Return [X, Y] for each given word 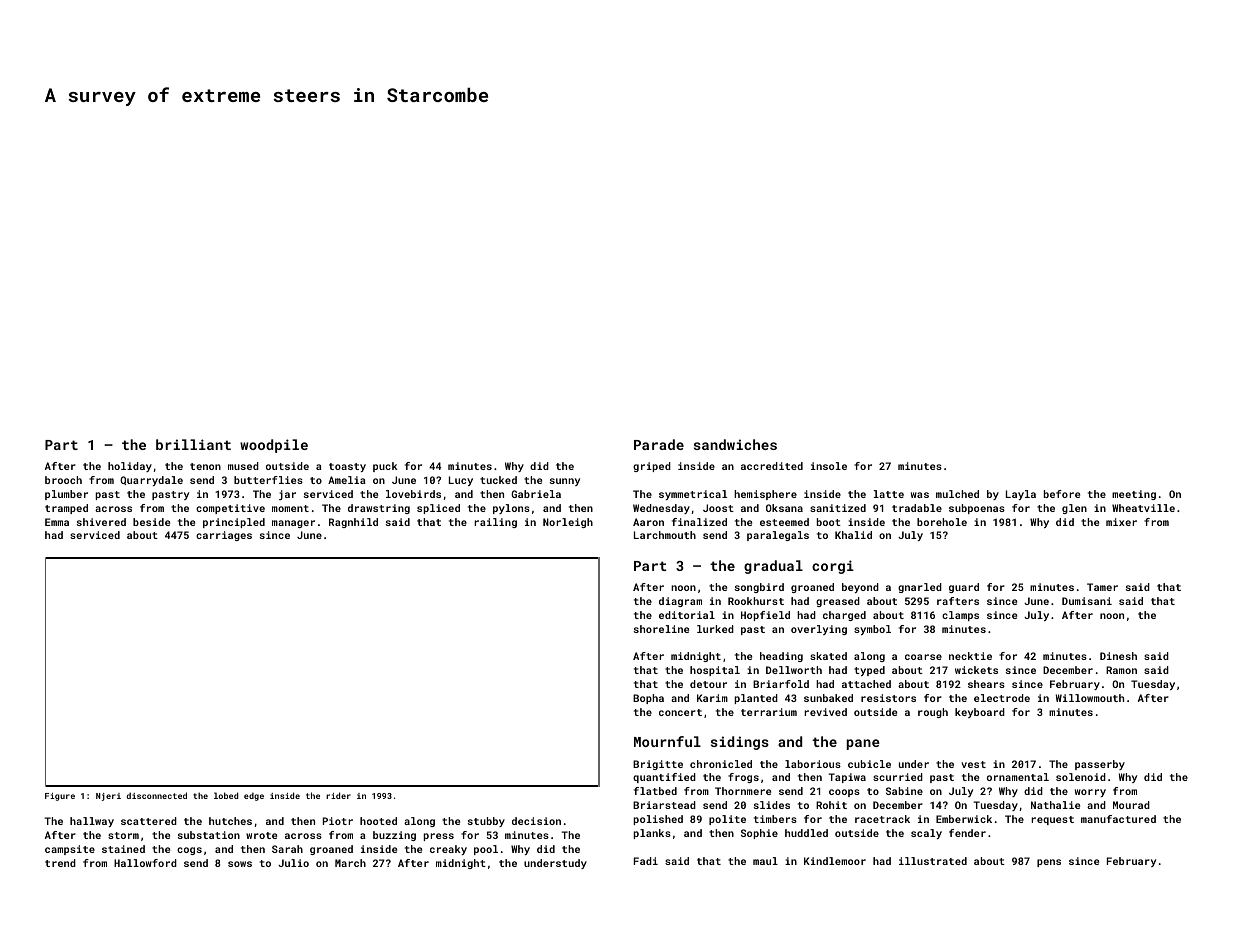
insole [829, 466]
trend [60, 863]
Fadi [646, 861]
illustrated [933, 861]
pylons [511, 509]
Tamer [1102, 587]
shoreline [661, 629]
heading [781, 657]
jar [287, 495]
